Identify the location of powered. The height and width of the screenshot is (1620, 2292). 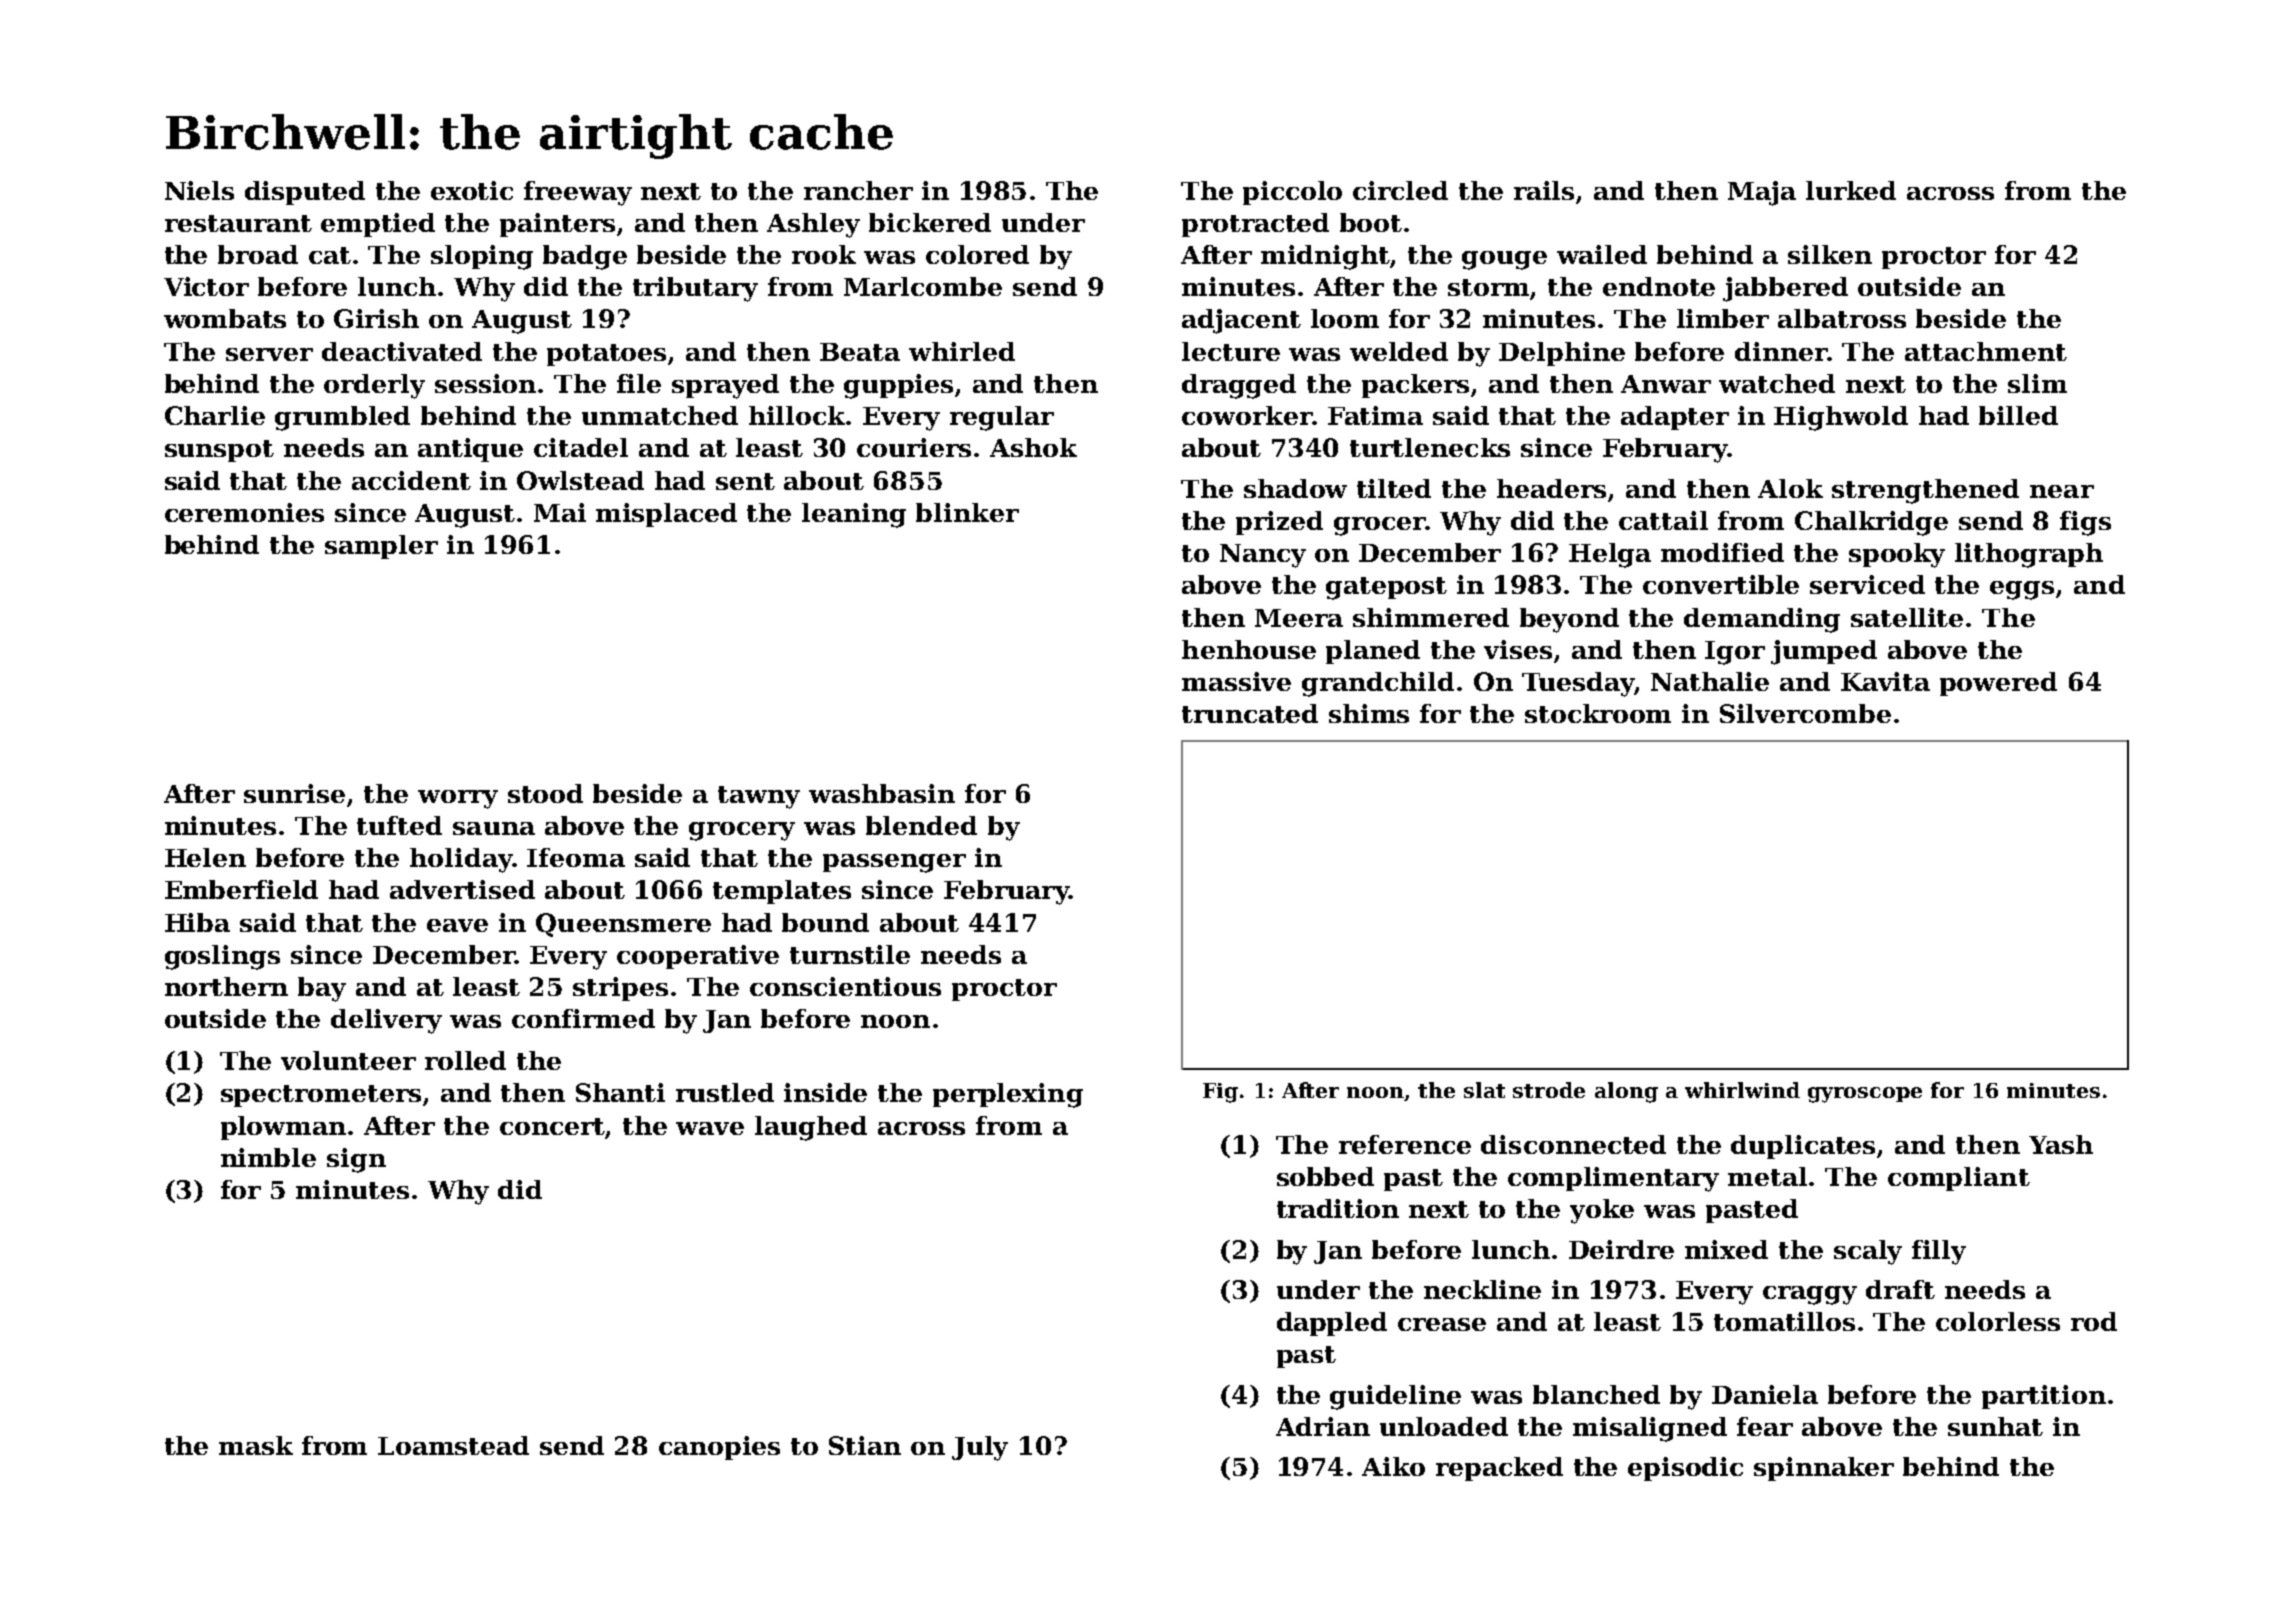
(1998, 684).
